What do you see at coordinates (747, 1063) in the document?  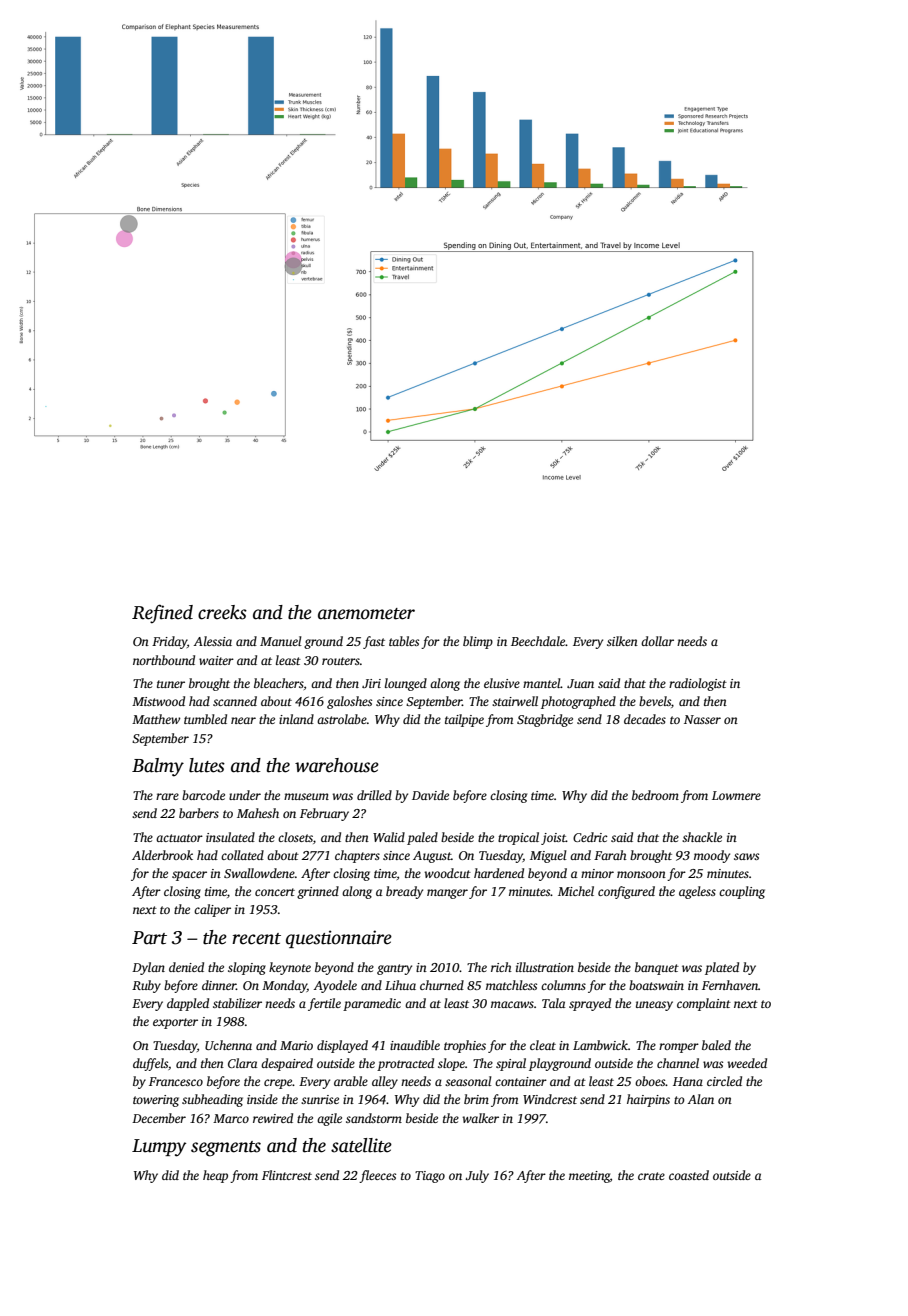 I see `weeded` at bounding box center [747, 1063].
